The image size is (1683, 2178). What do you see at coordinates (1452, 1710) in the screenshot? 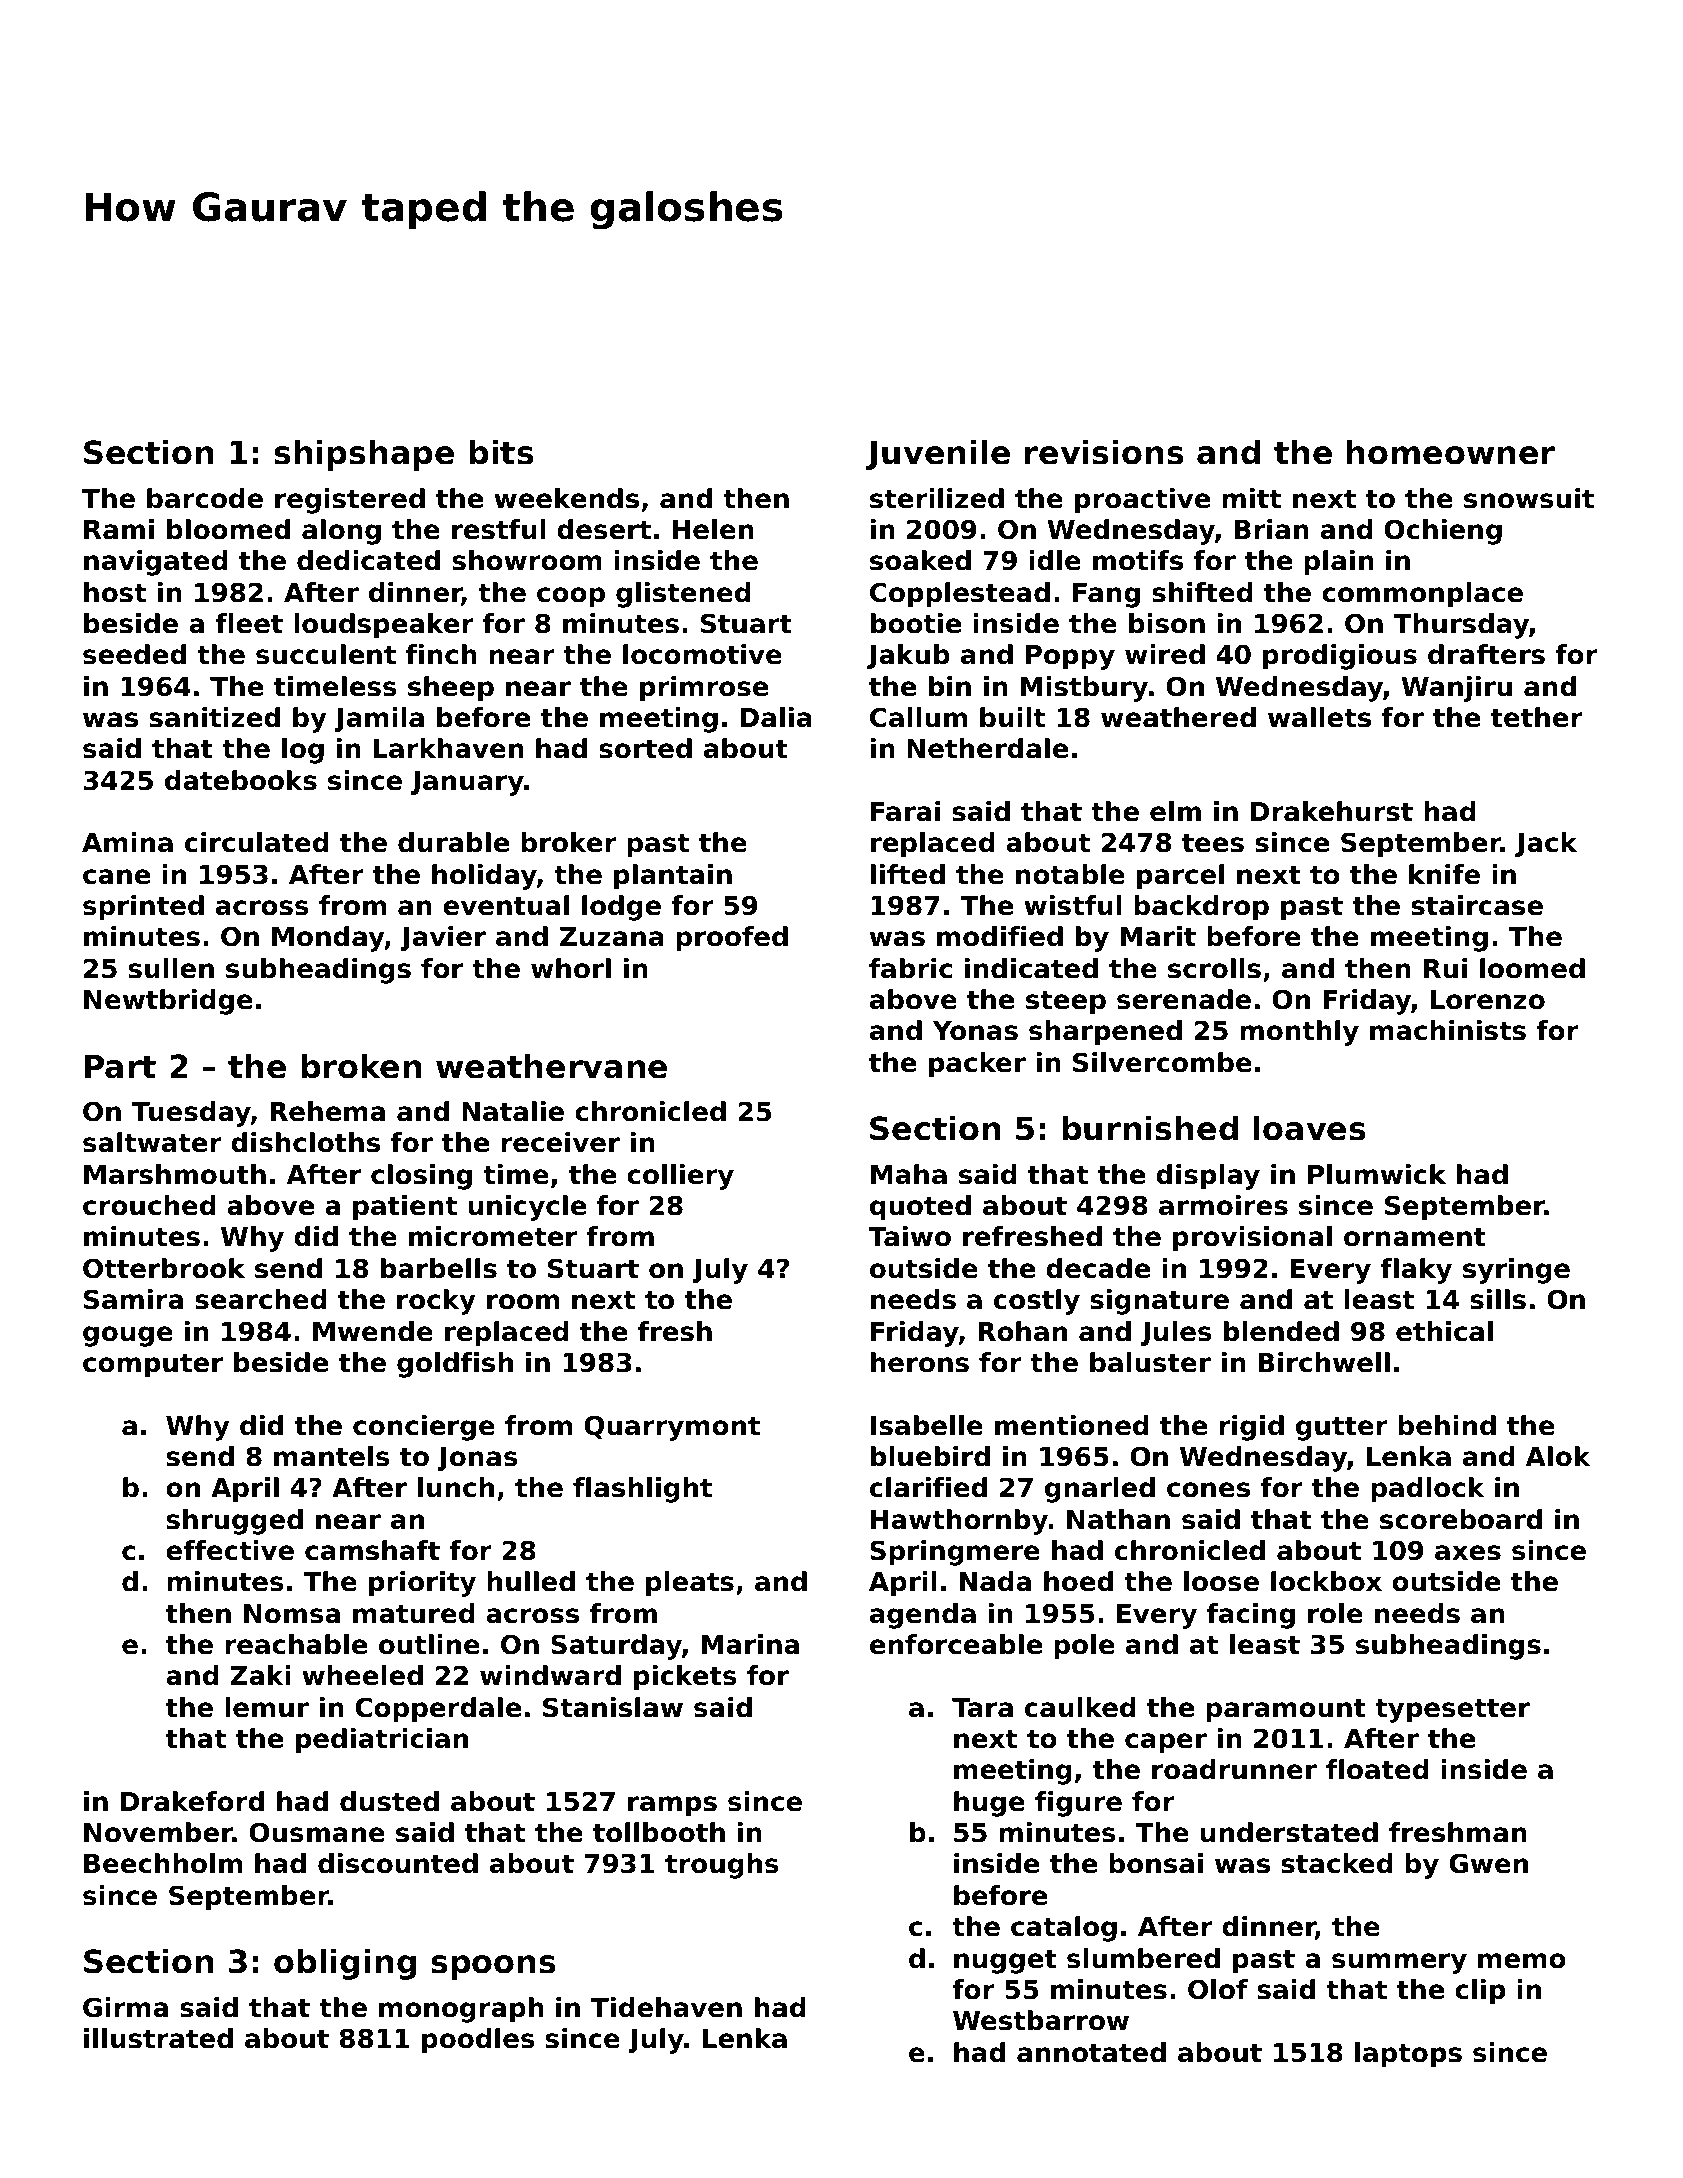
I see `typesetter` at bounding box center [1452, 1710].
